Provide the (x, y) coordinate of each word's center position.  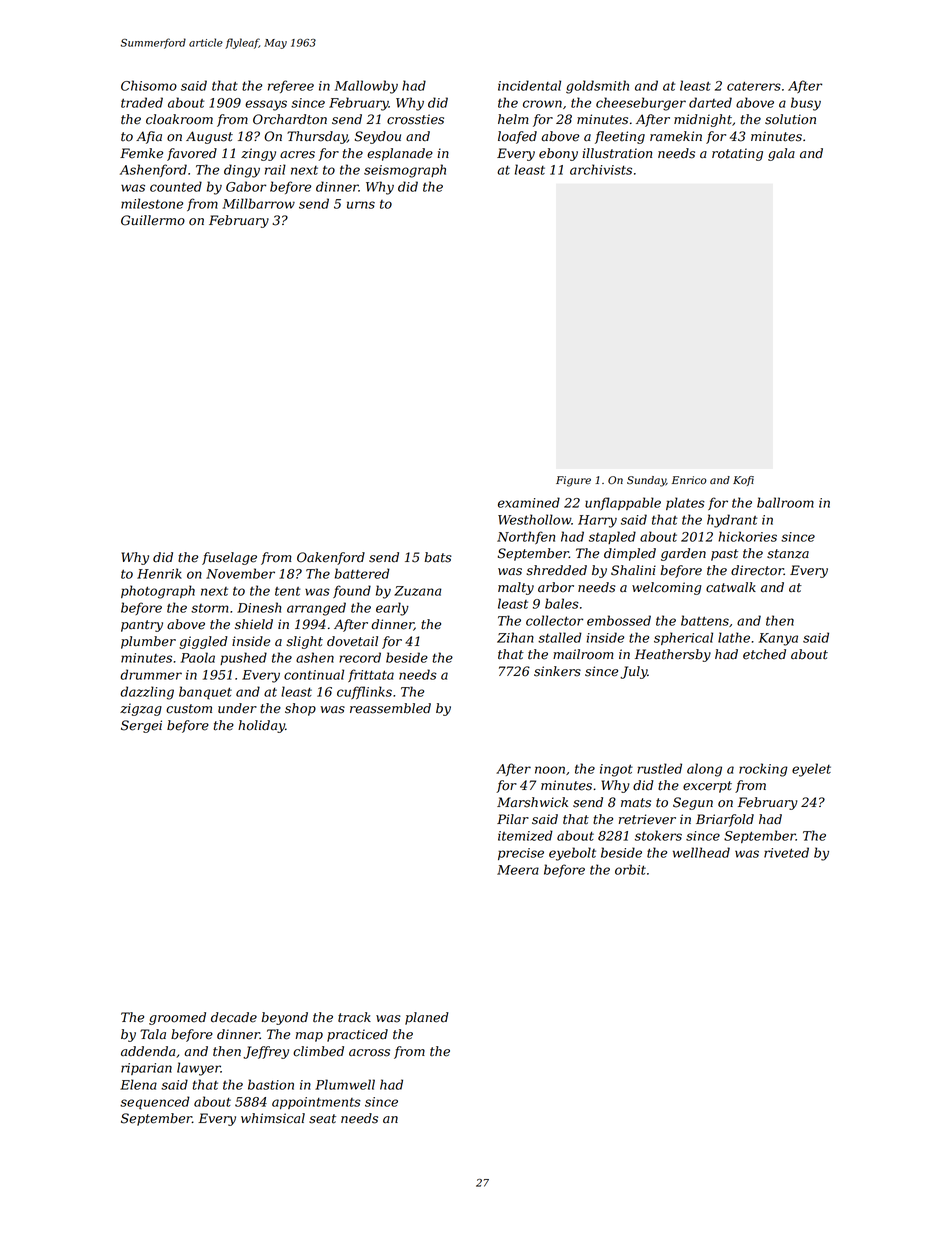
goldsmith (597, 87)
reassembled (390, 708)
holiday (261, 726)
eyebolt (572, 854)
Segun (693, 803)
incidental (529, 85)
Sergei (141, 726)
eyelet (811, 770)
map (309, 1037)
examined (529, 502)
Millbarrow (259, 203)
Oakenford (331, 558)
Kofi (743, 481)
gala (781, 154)
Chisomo (149, 85)
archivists (601, 169)
